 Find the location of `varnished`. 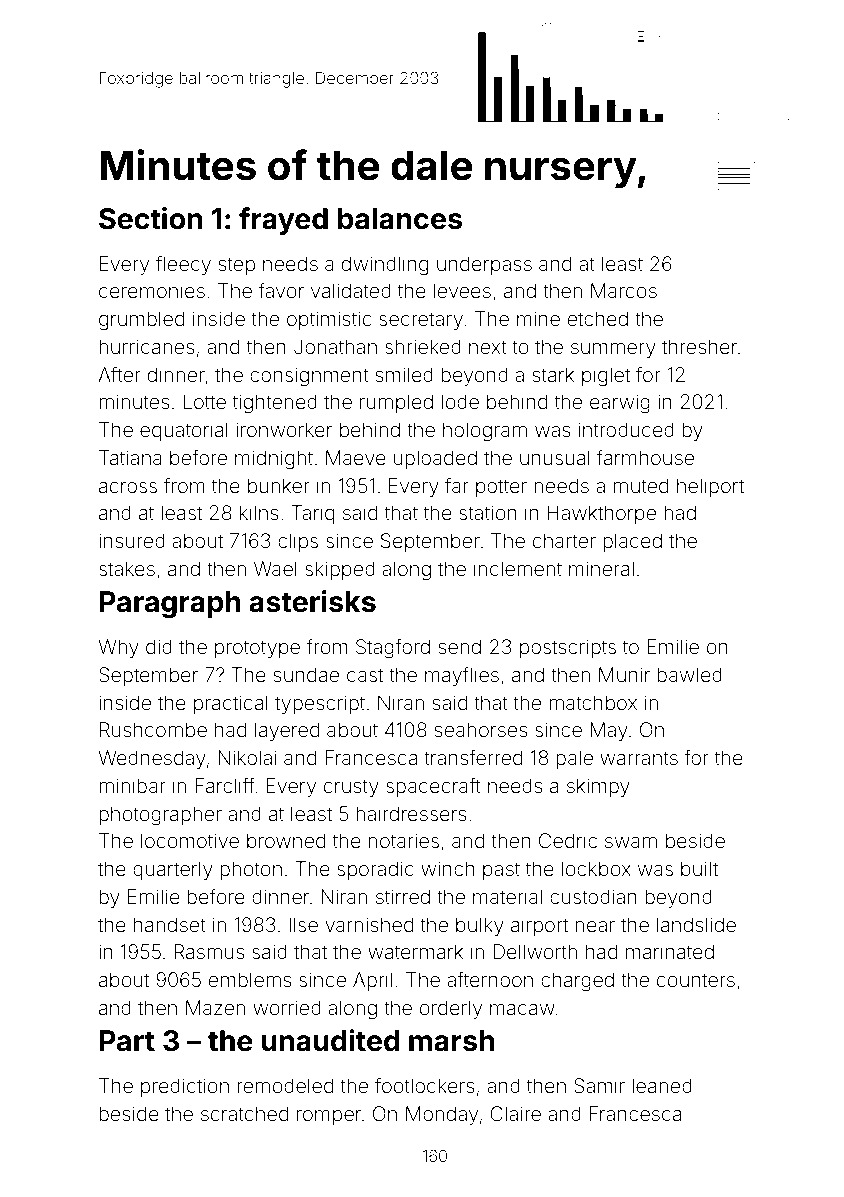

varnished is located at coordinates (369, 924).
